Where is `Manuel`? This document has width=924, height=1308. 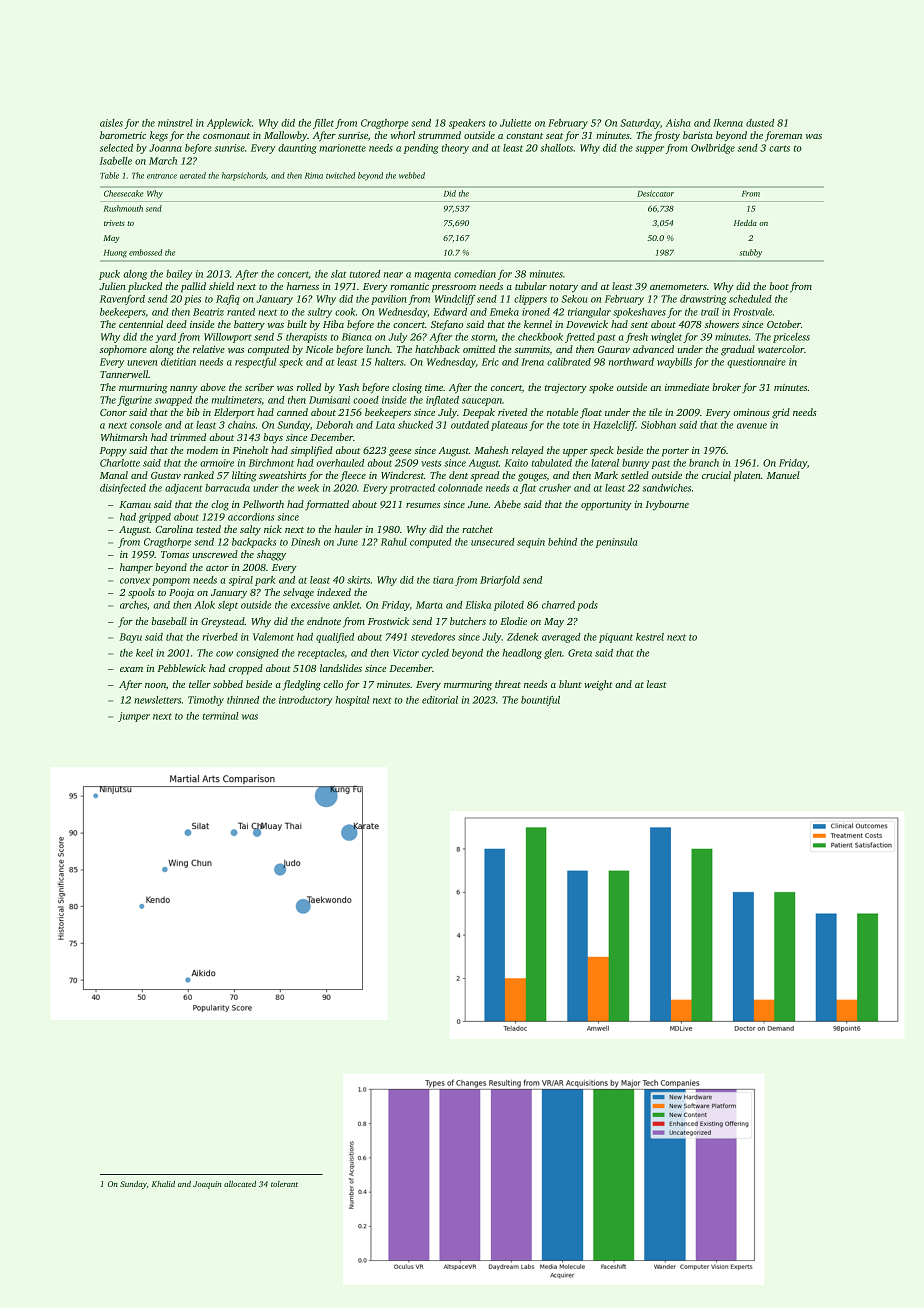 Manuel is located at coordinates (783, 475).
